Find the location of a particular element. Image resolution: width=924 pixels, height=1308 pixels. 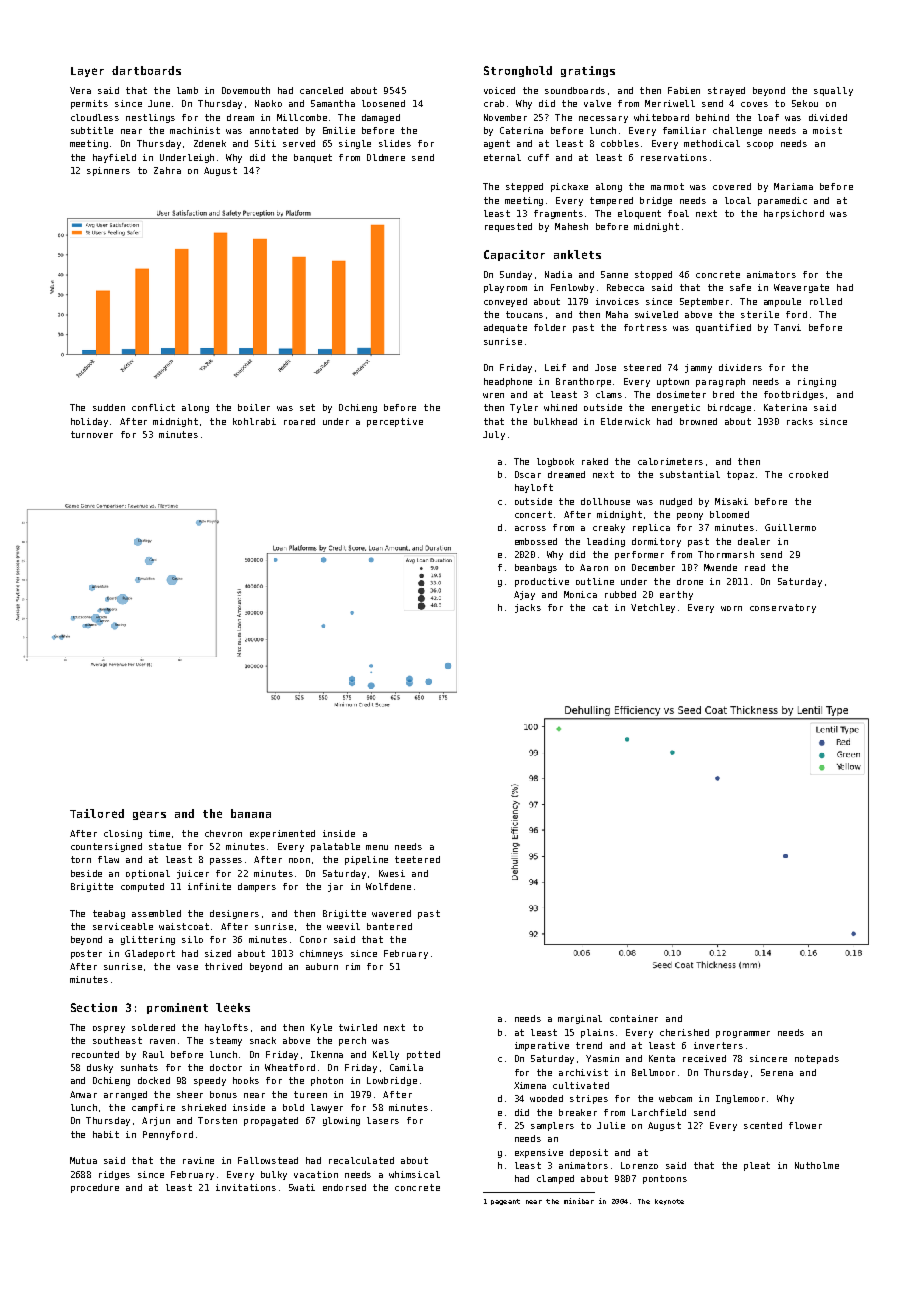

strayed is located at coordinates (726, 91).
